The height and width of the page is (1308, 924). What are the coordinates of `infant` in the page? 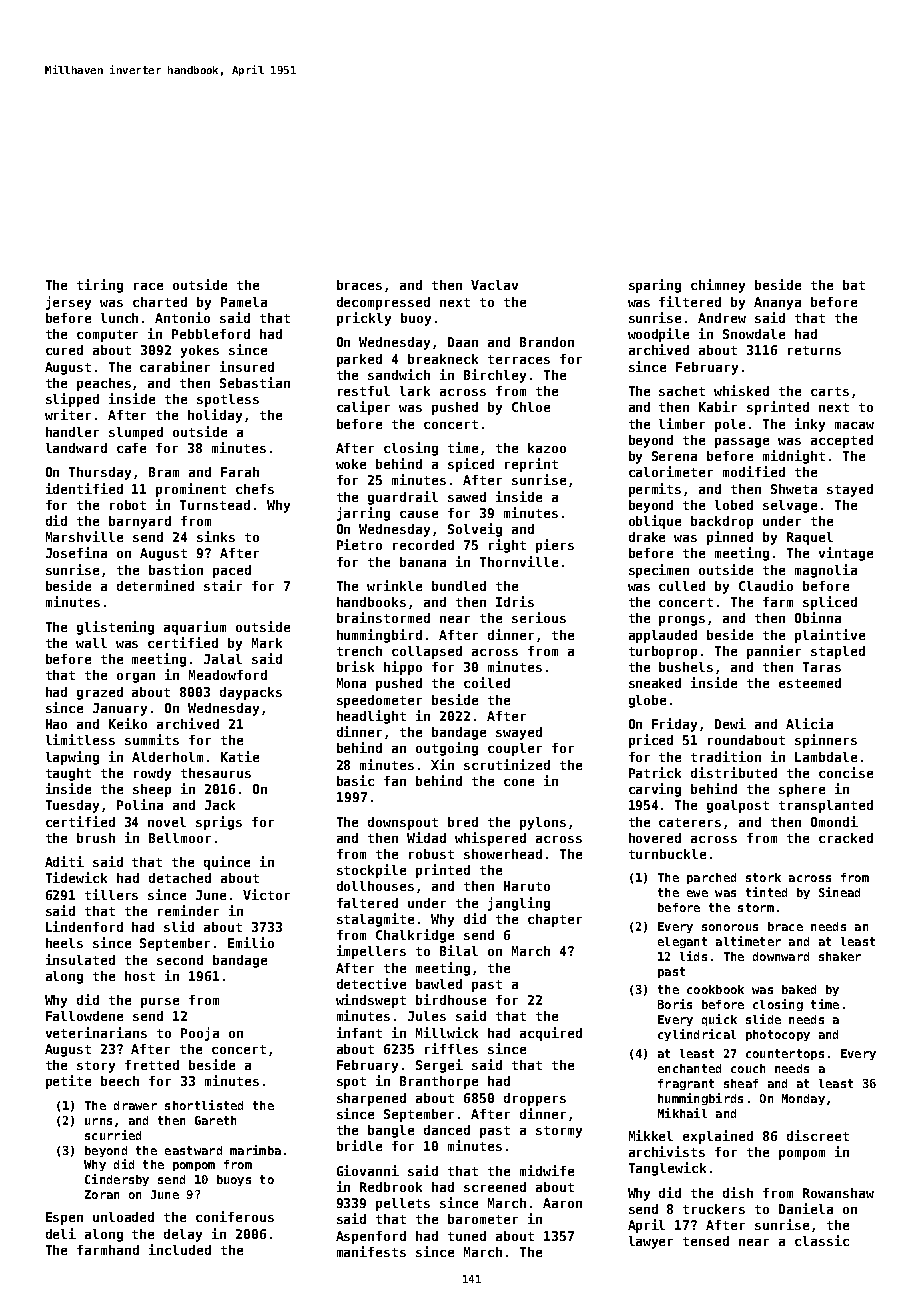 It's located at (359, 1032).
